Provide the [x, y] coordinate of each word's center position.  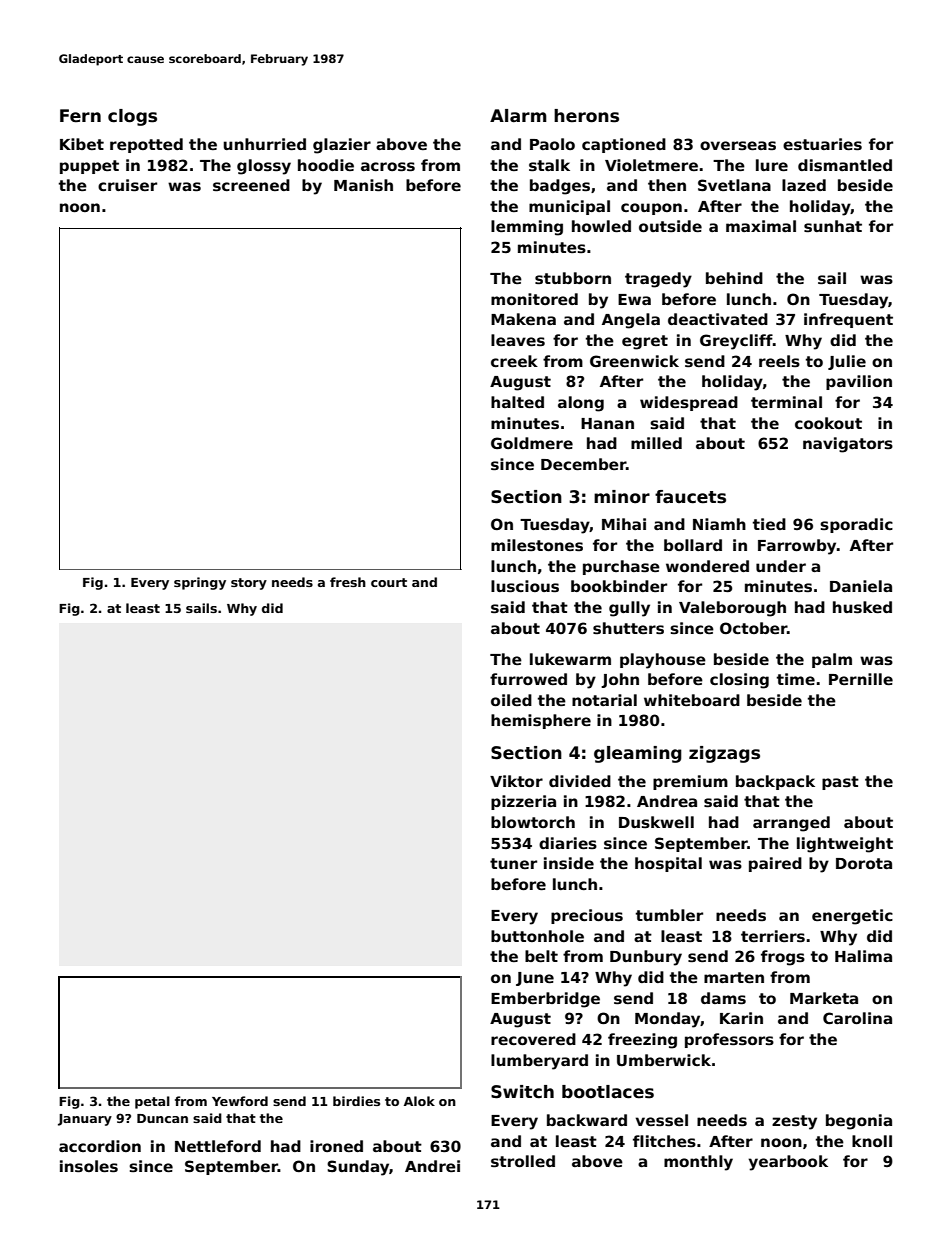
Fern [80, 116]
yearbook [788, 1163]
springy [200, 583]
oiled [511, 700]
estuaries [822, 144]
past [840, 783]
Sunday [358, 1168]
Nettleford [218, 1146]
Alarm [518, 116]
